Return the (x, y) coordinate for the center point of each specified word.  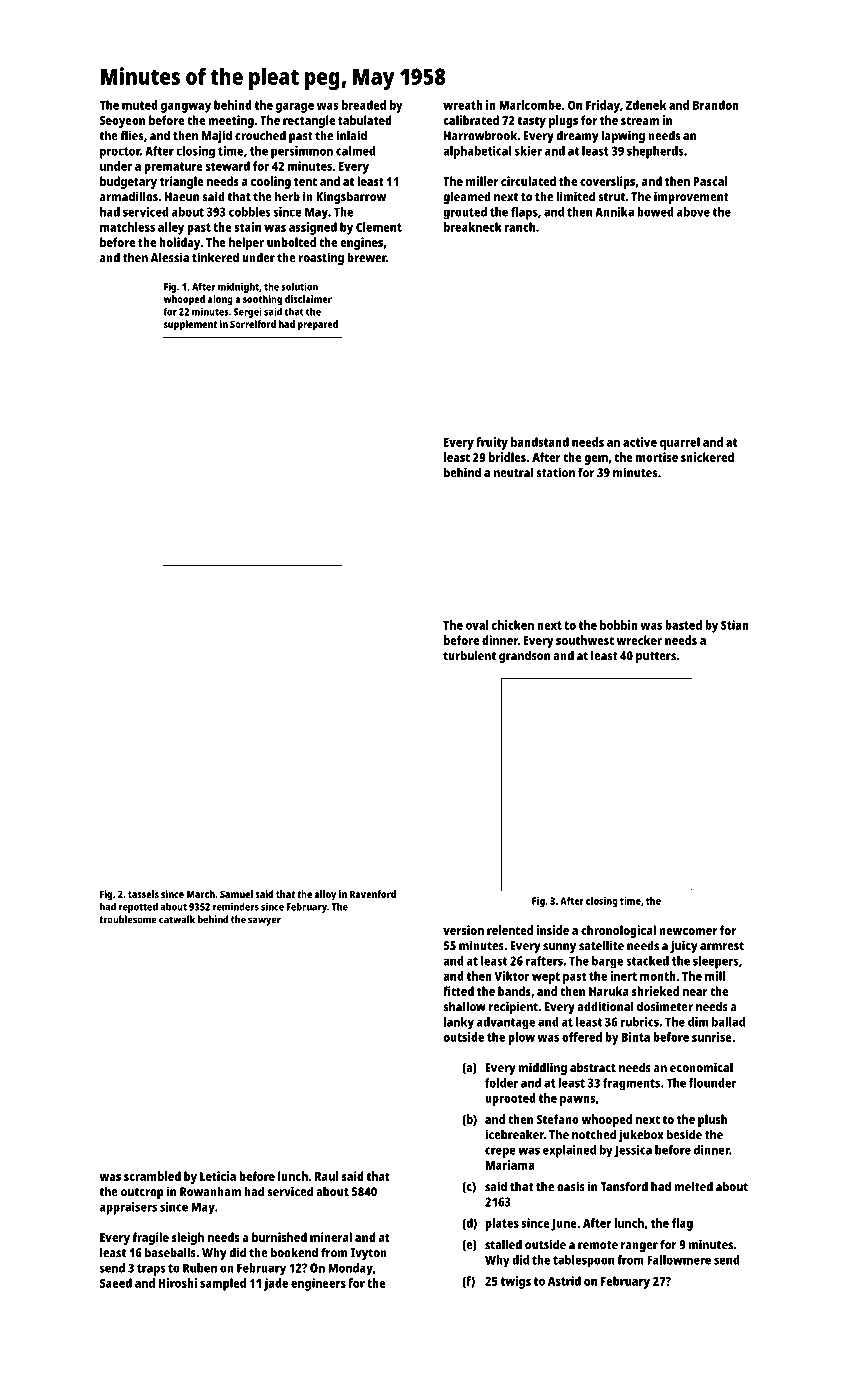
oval (477, 625)
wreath (463, 105)
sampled (223, 1284)
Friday (603, 106)
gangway (186, 108)
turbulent (469, 655)
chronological (618, 931)
